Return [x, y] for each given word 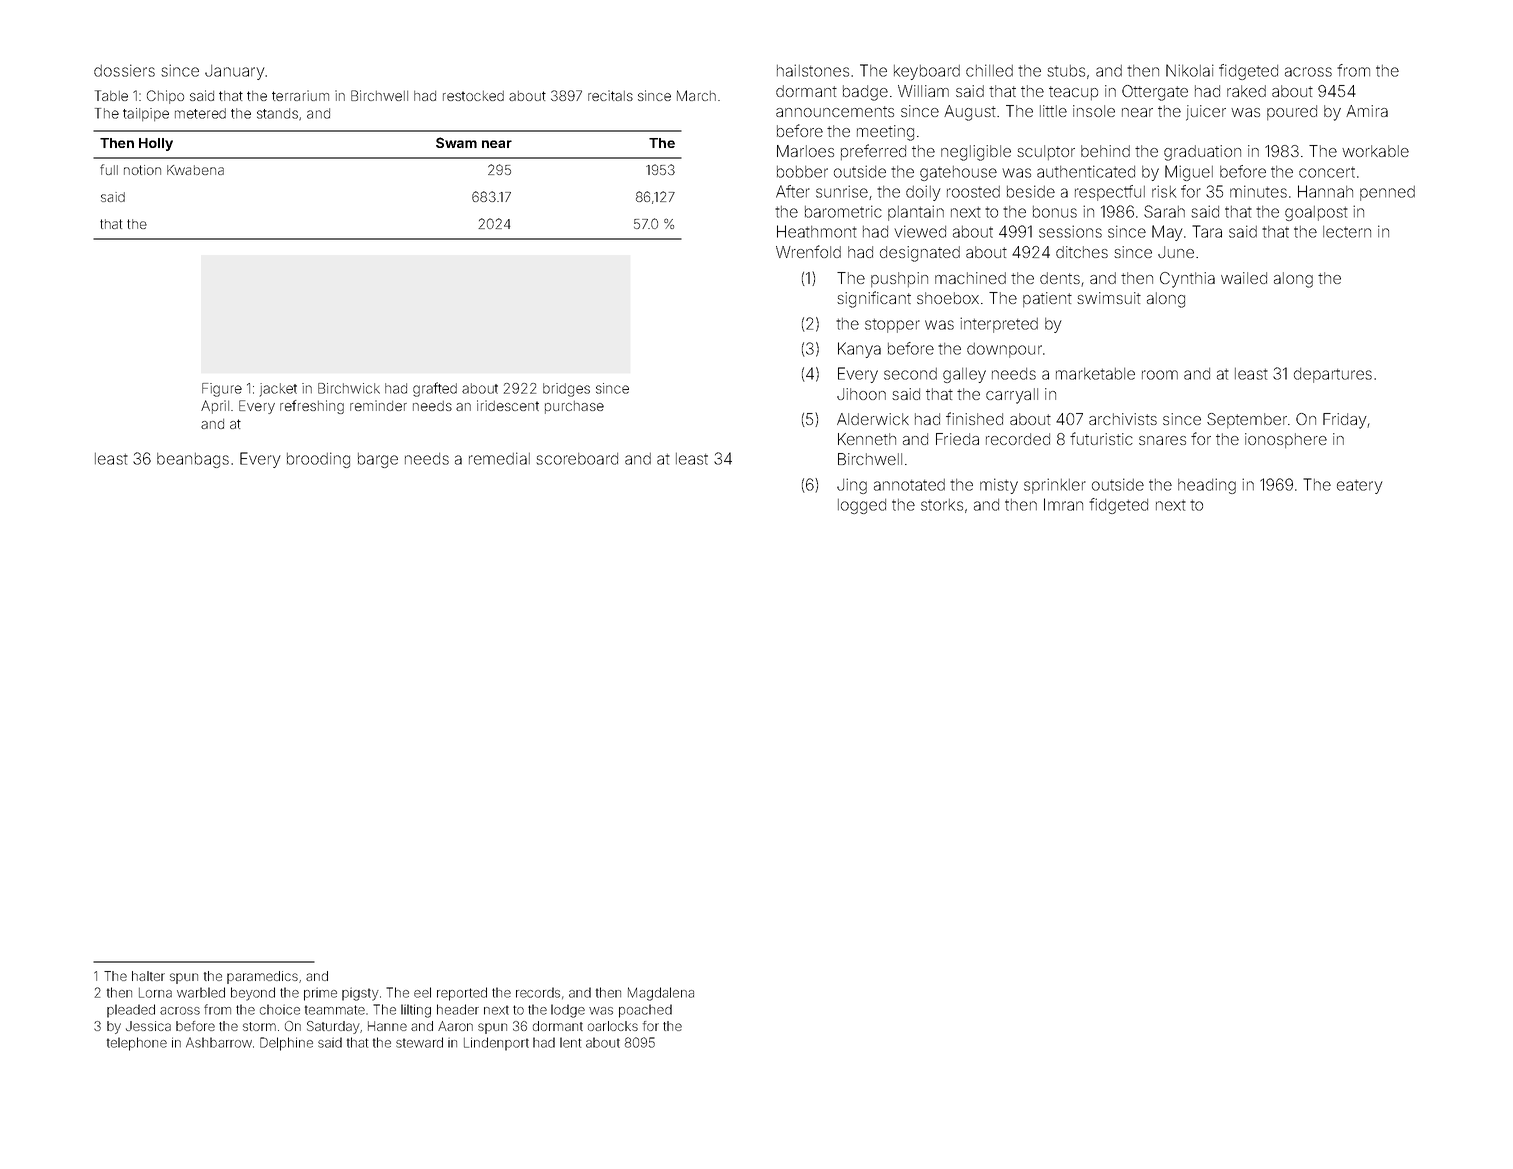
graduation [1202, 153]
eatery [1360, 487]
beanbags [193, 460]
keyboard [927, 72]
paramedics [262, 977]
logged [862, 506]
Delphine [286, 1044]
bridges [566, 390]
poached [645, 1011]
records [538, 992]
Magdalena [661, 994]
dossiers [124, 70]
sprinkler [1055, 486]
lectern [1347, 232]
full [109, 169]
